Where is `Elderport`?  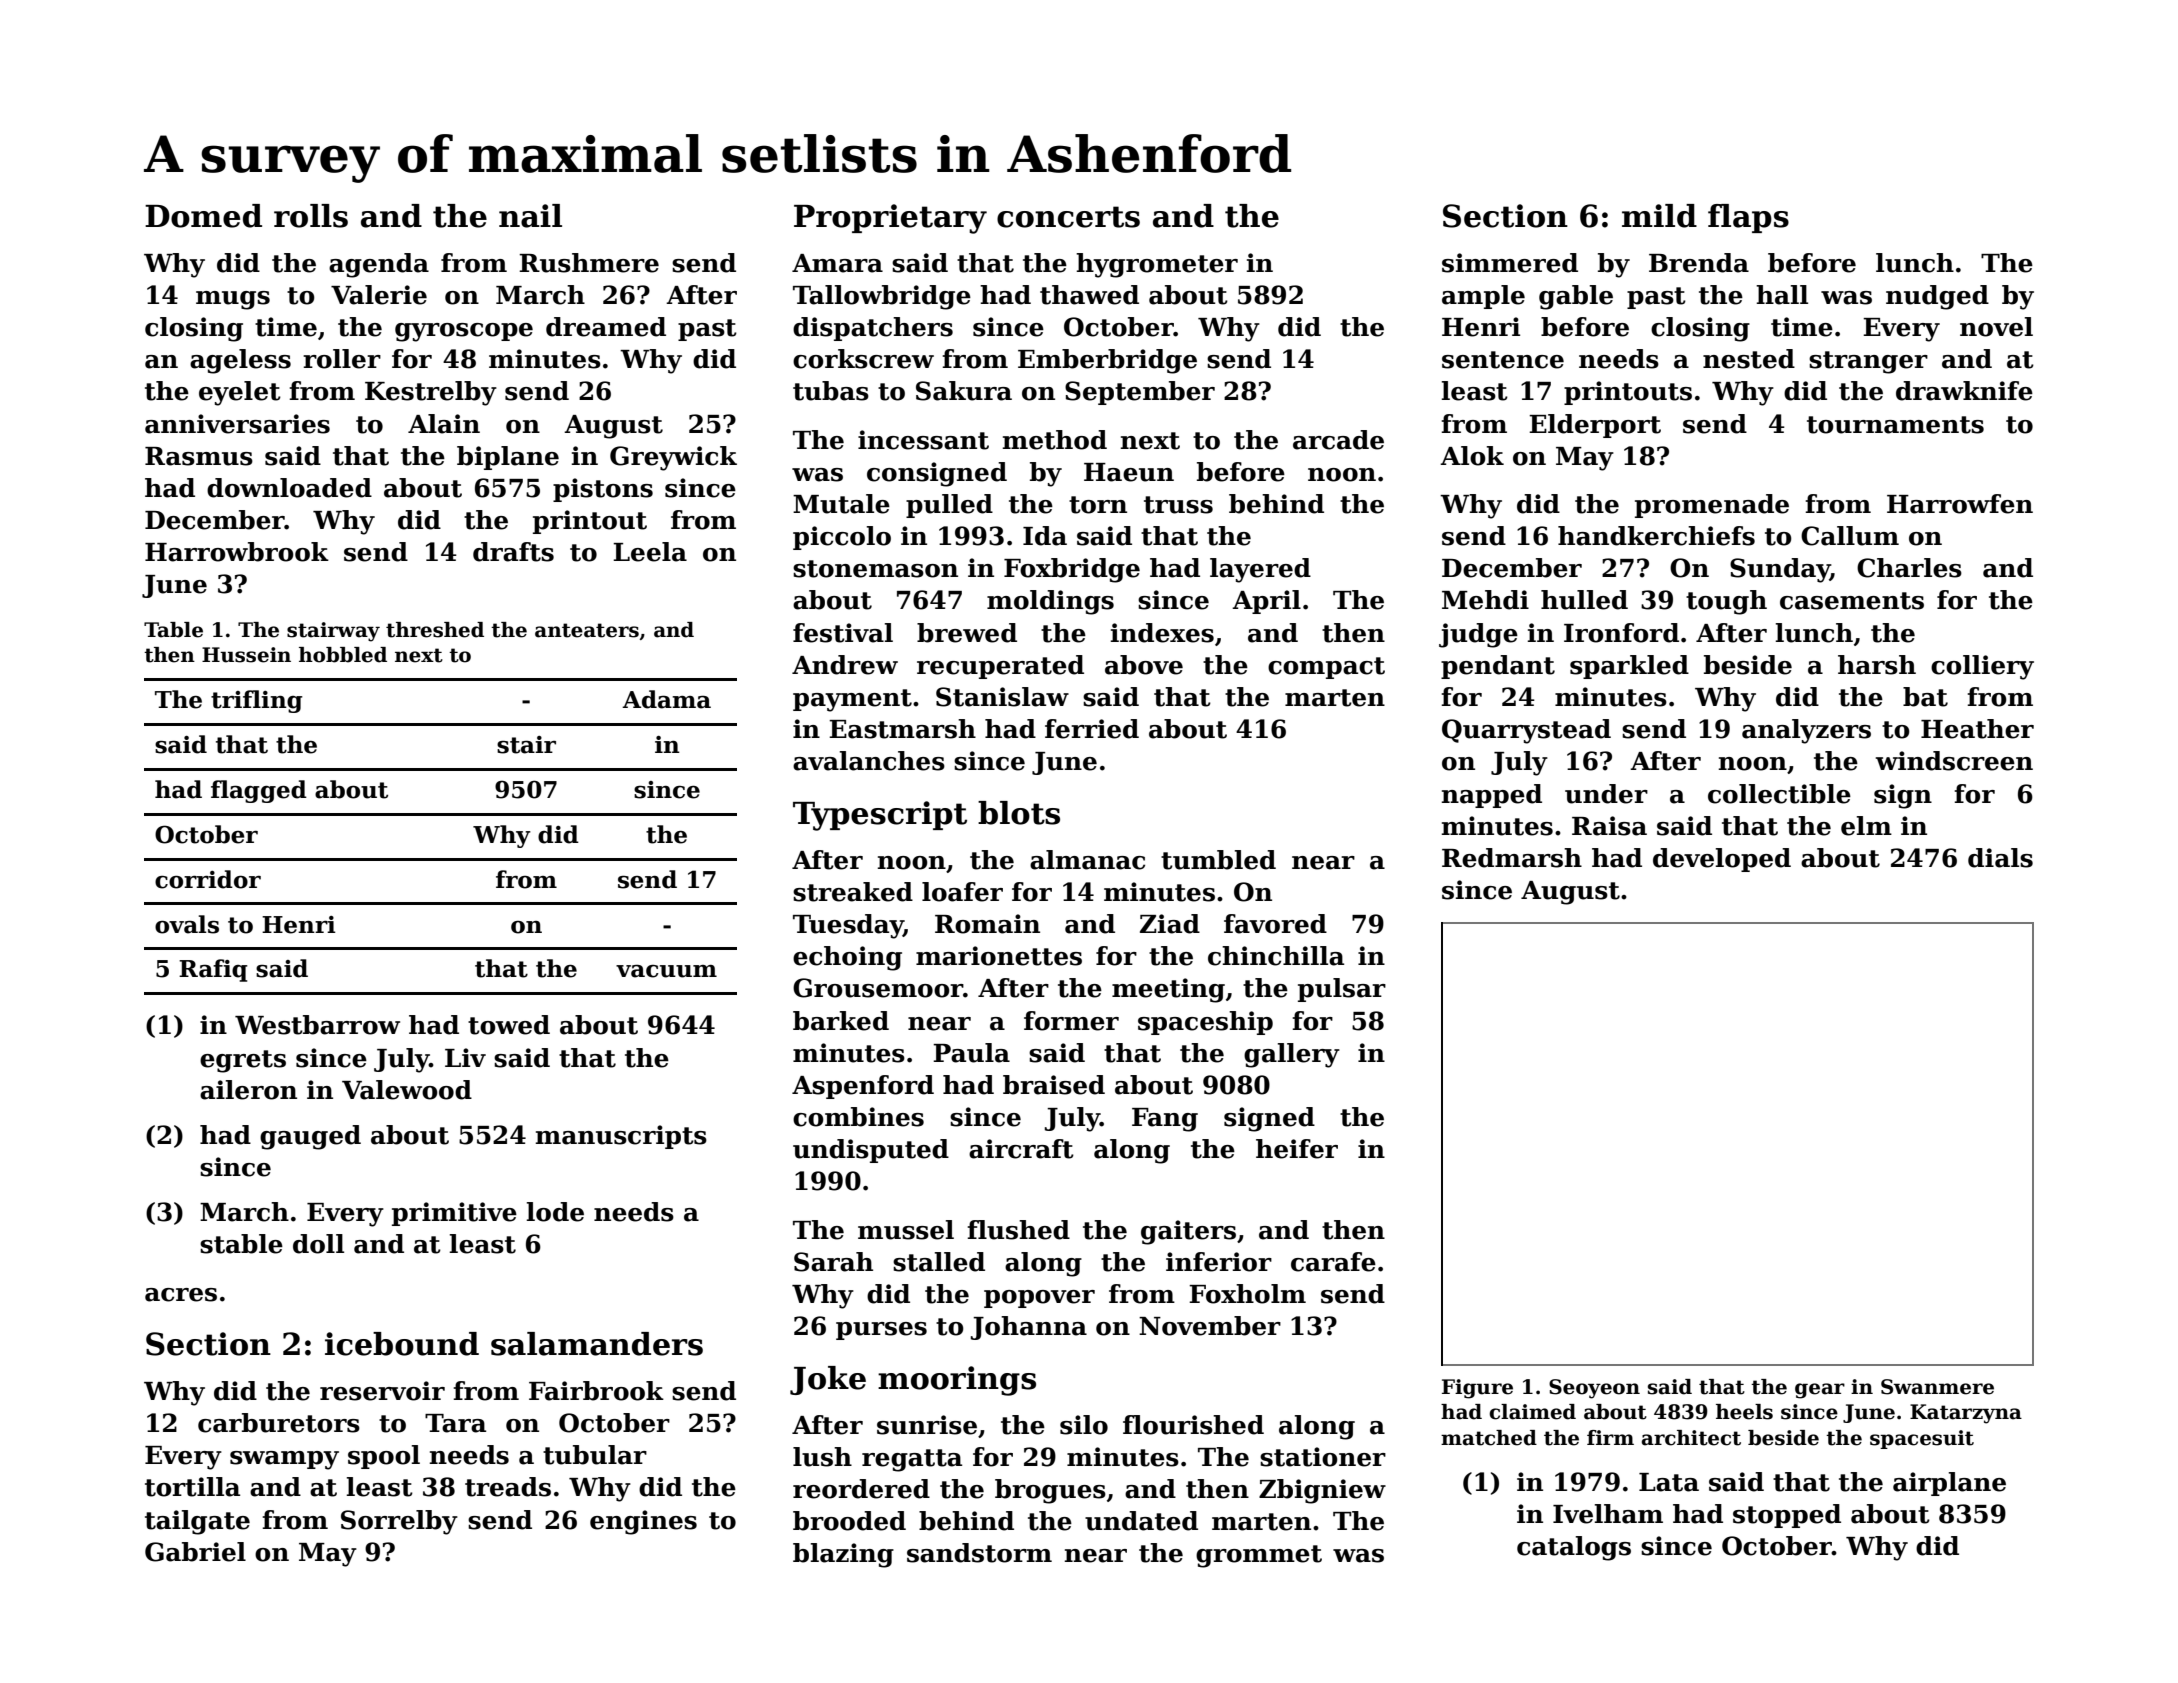
Elderport is located at coordinates (1595, 426).
